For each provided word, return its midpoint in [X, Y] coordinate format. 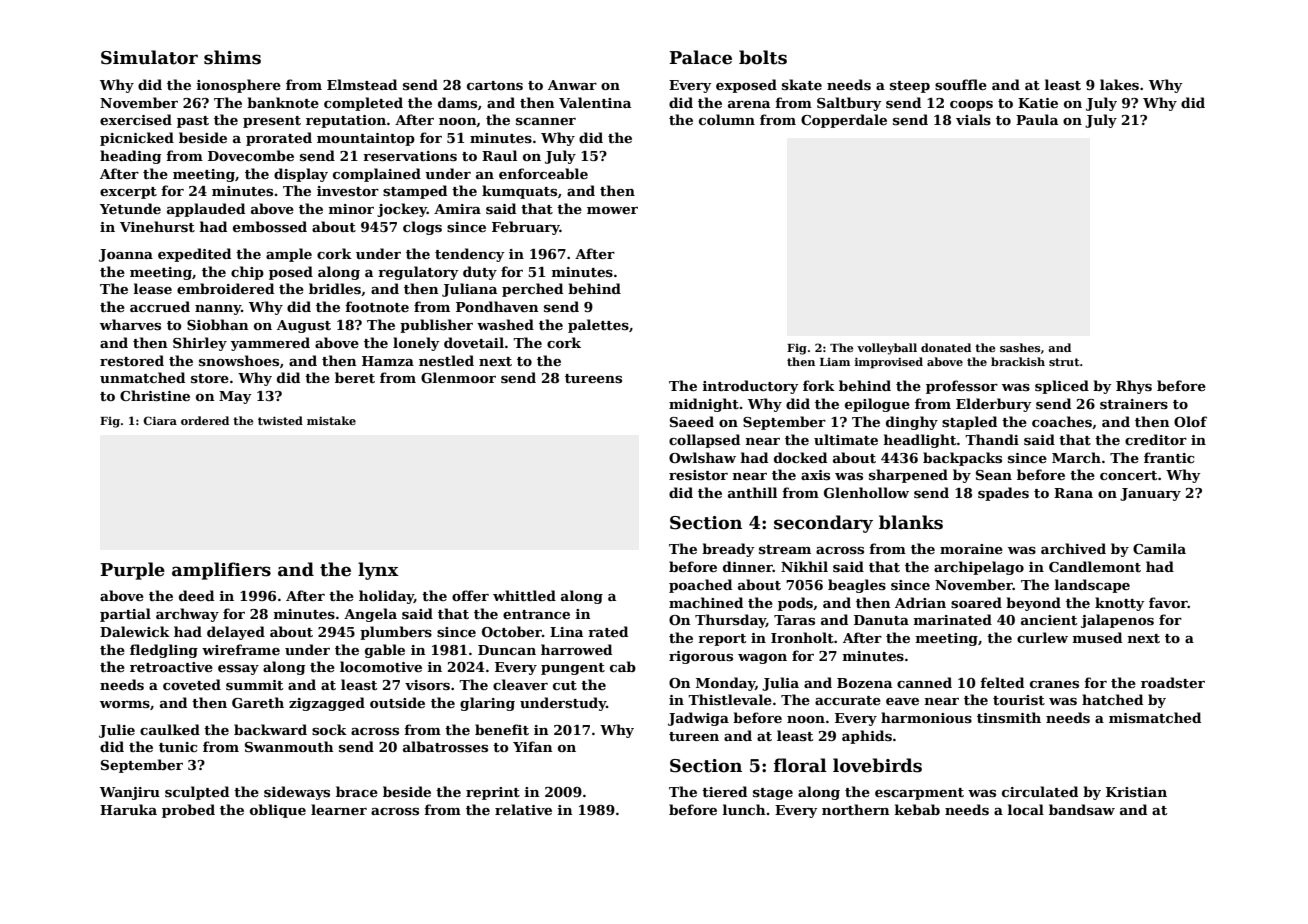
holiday [386, 597]
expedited [194, 255]
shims [232, 57]
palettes [598, 326]
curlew [1042, 637]
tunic [178, 747]
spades [1003, 494]
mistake [331, 420]
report [722, 640]
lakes [1119, 84]
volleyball [887, 349]
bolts [763, 57]
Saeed [692, 421]
